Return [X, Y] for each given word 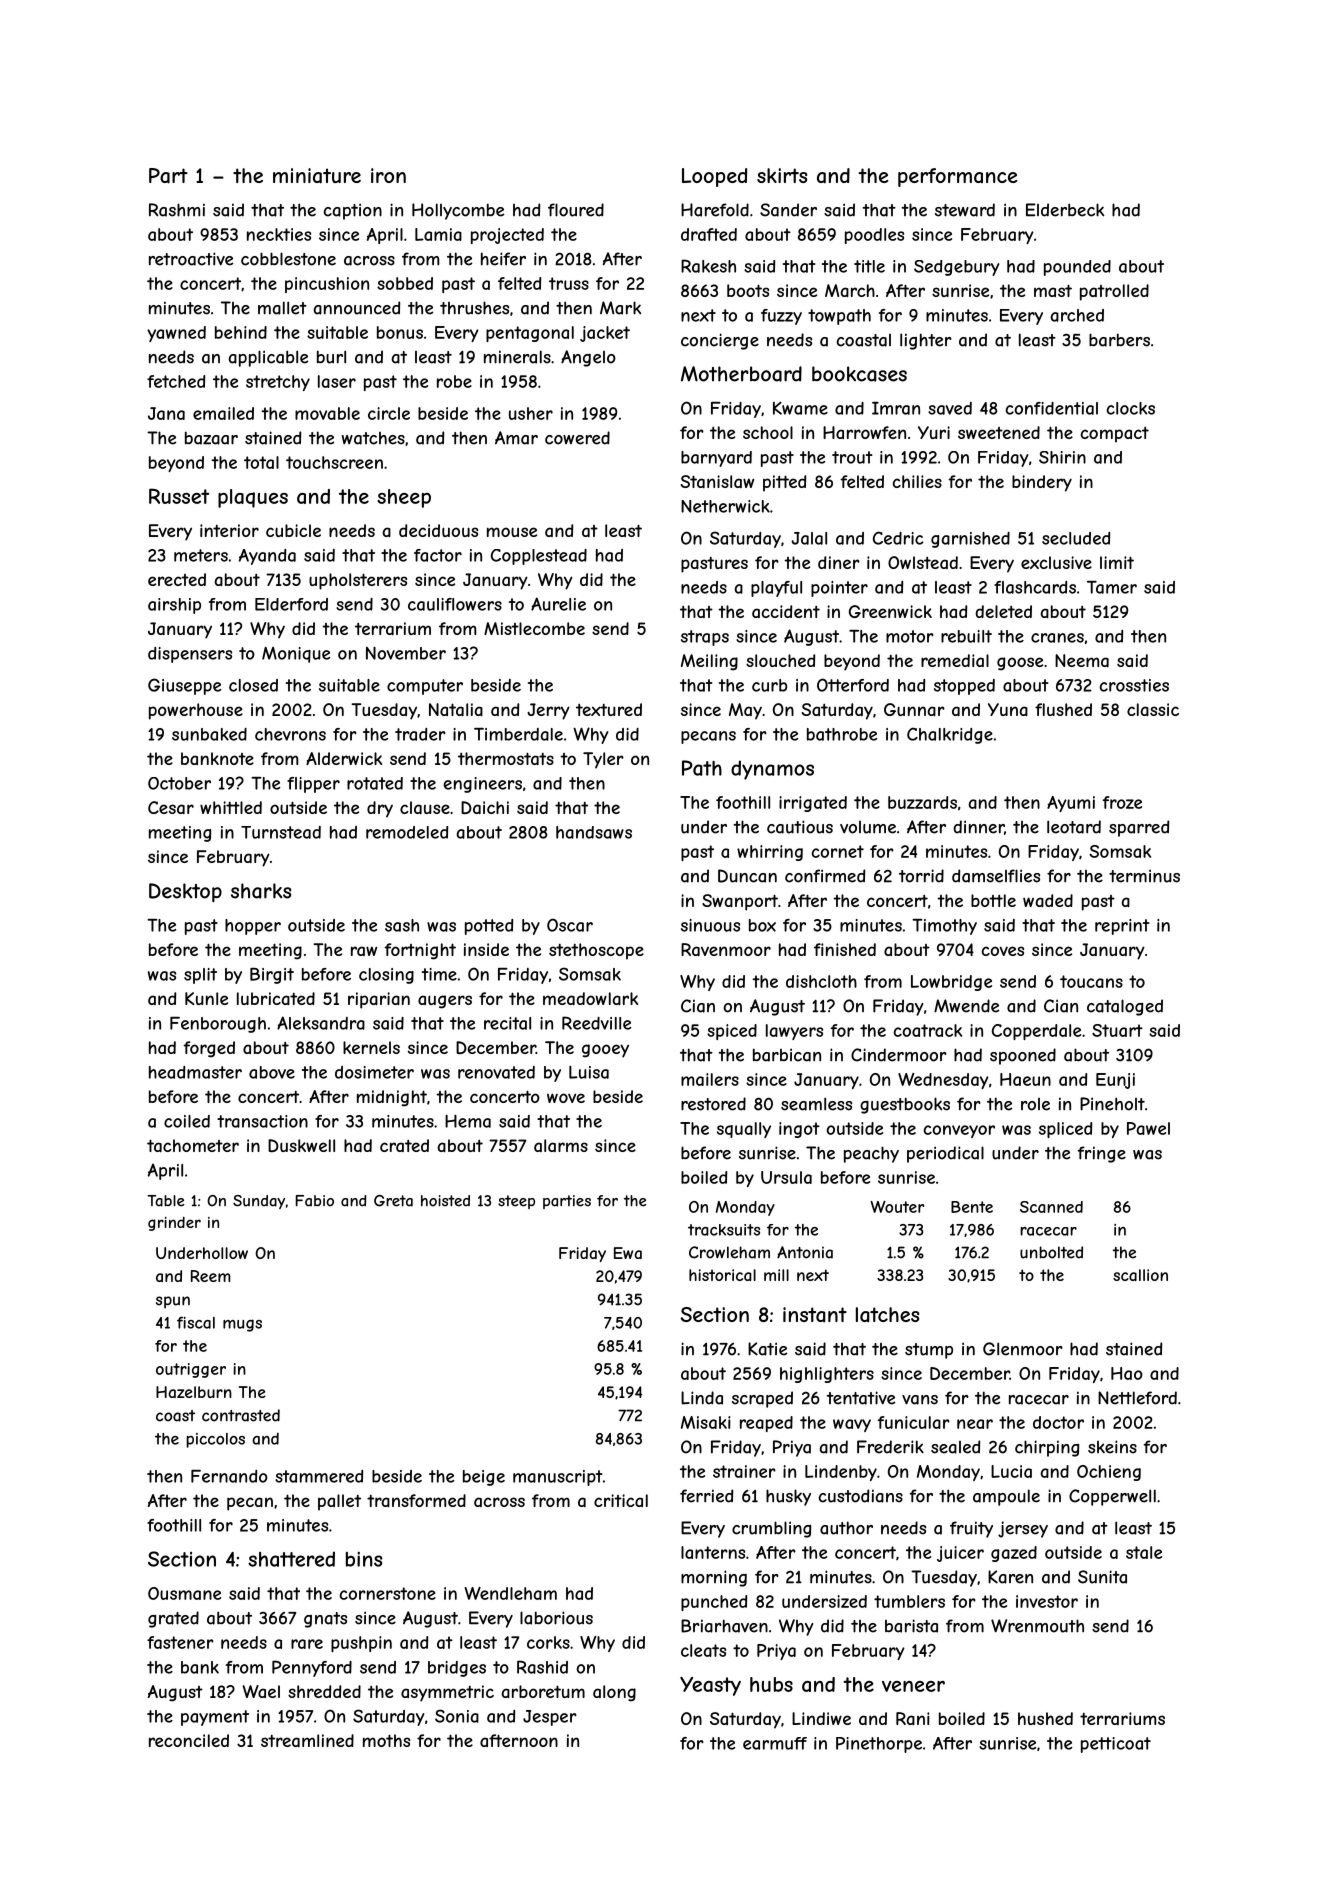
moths [386, 1740]
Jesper [550, 1718]
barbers [1119, 340]
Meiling [709, 662]
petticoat [1116, 1745]
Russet [179, 496]
